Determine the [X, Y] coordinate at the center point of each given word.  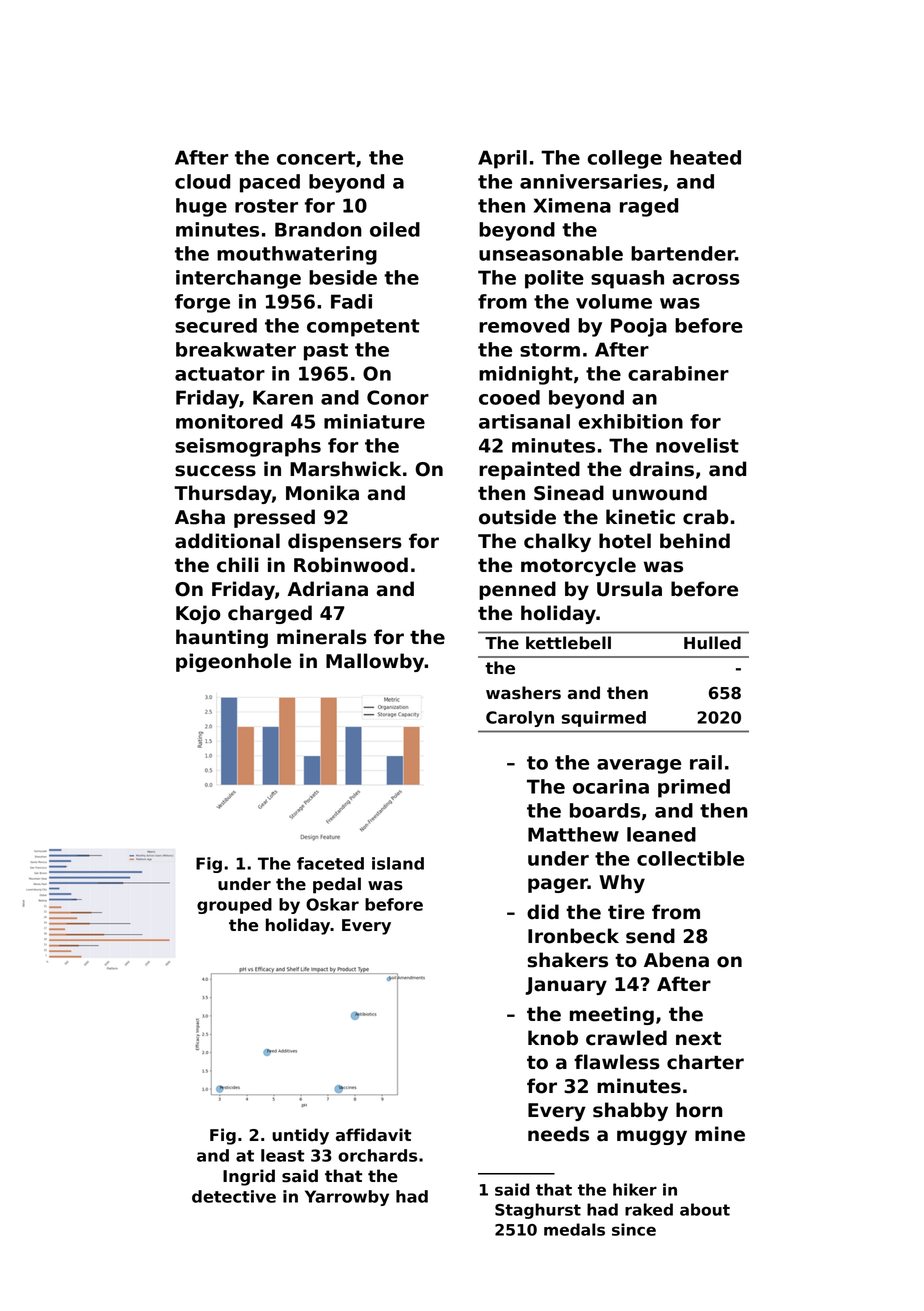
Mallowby [375, 662]
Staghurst [538, 1211]
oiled [395, 229]
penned [517, 590]
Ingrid [249, 1177]
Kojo [198, 614]
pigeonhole [233, 662]
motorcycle [578, 566]
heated [705, 157]
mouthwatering [297, 255]
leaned [661, 834]
